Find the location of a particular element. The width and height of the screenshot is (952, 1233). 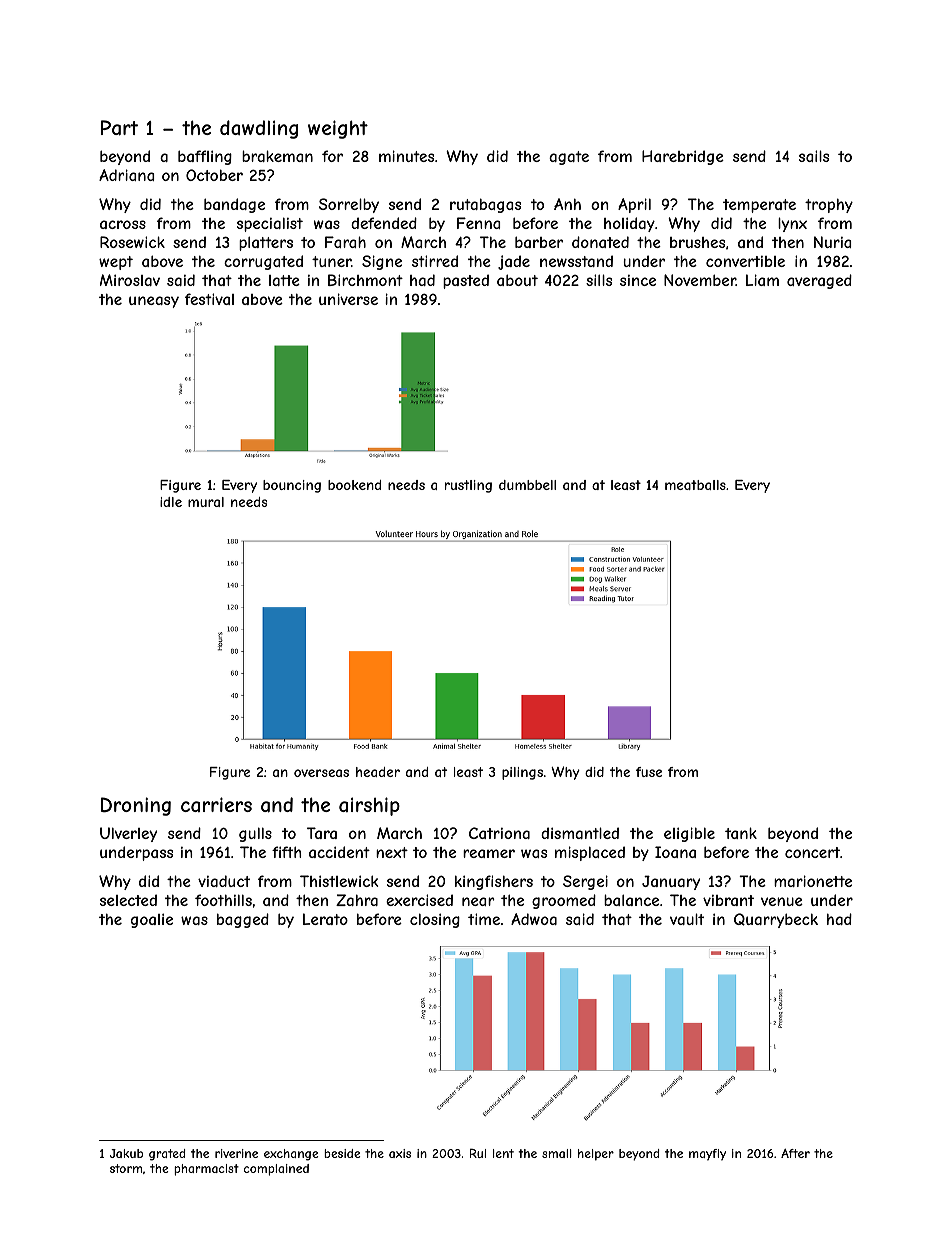

eligible is located at coordinates (689, 834).
